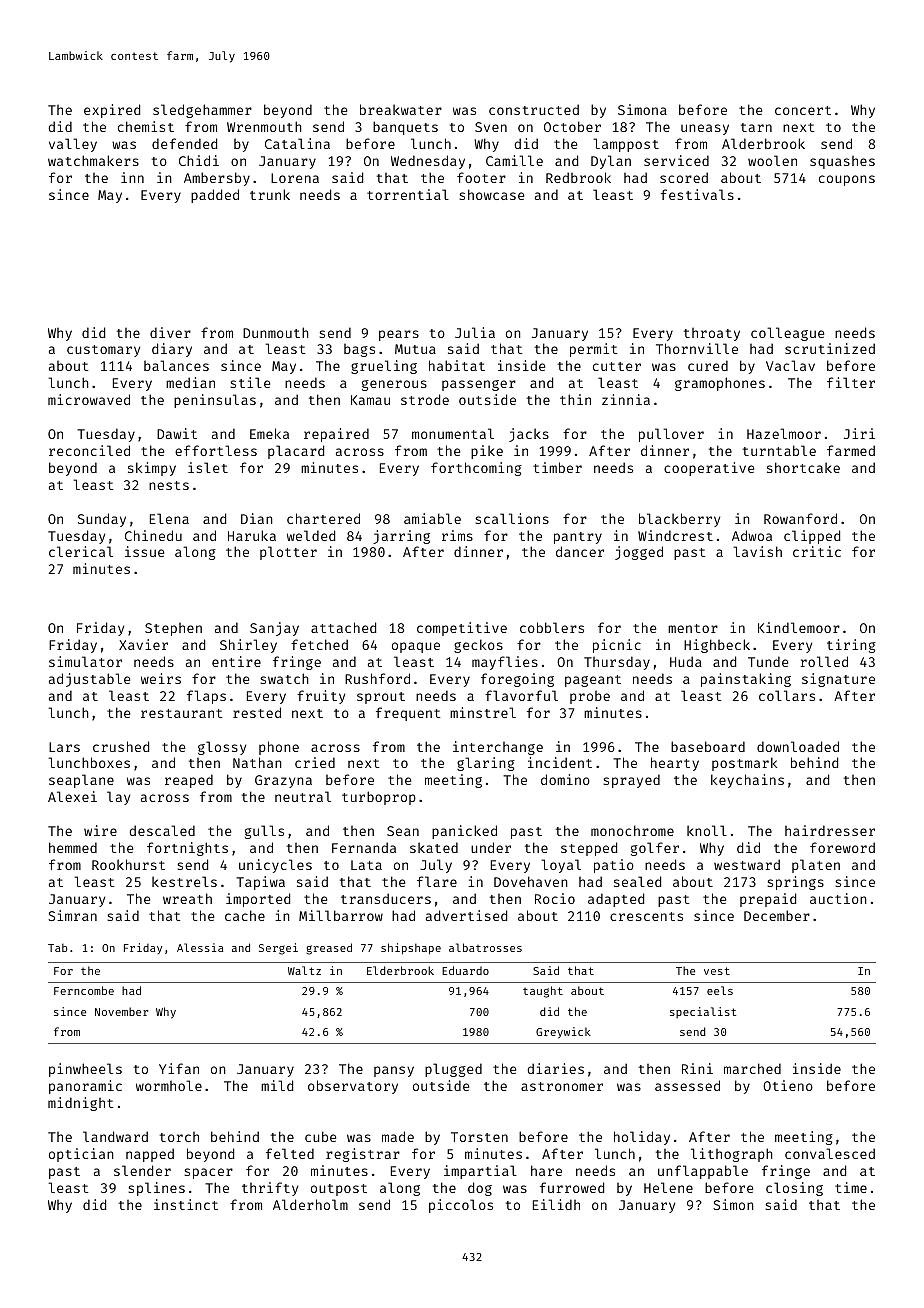 Image resolution: width=924 pixels, height=1308 pixels. Describe the element at coordinates (830, 348) in the page. I see `scrutinized` at that location.
